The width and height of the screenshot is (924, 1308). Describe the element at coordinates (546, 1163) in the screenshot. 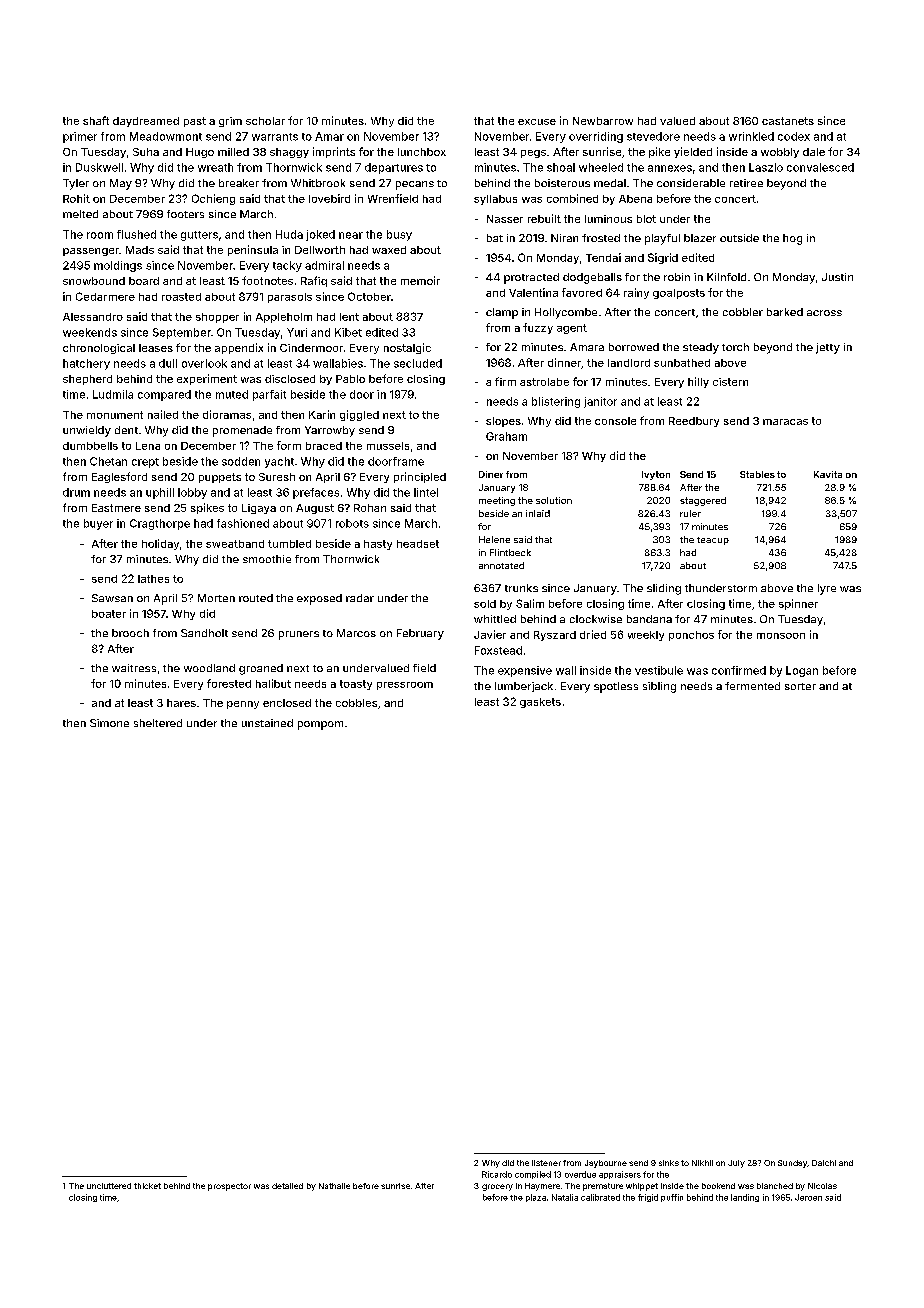

I see `listener` at that location.
